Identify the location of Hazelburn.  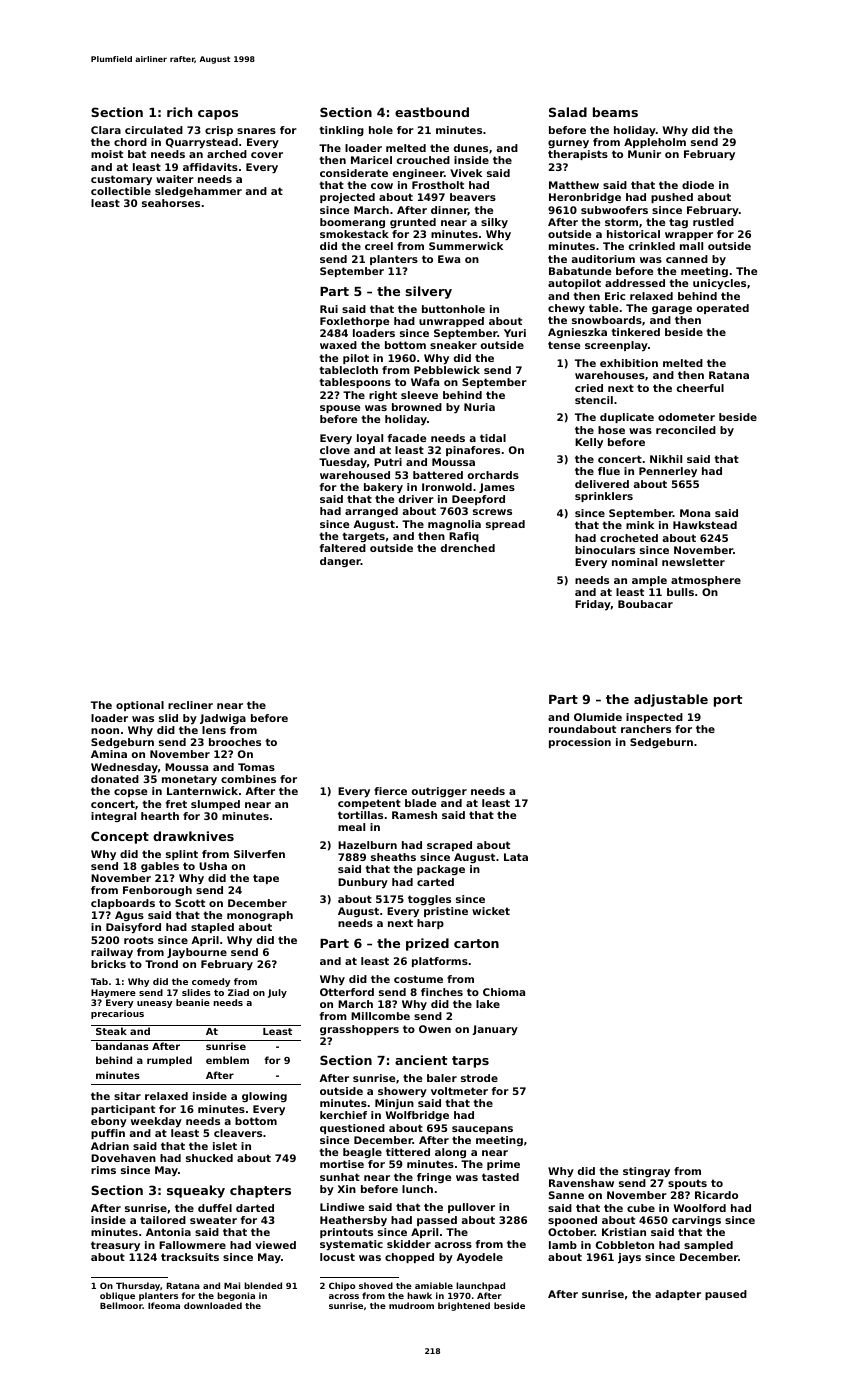
(367, 845).
